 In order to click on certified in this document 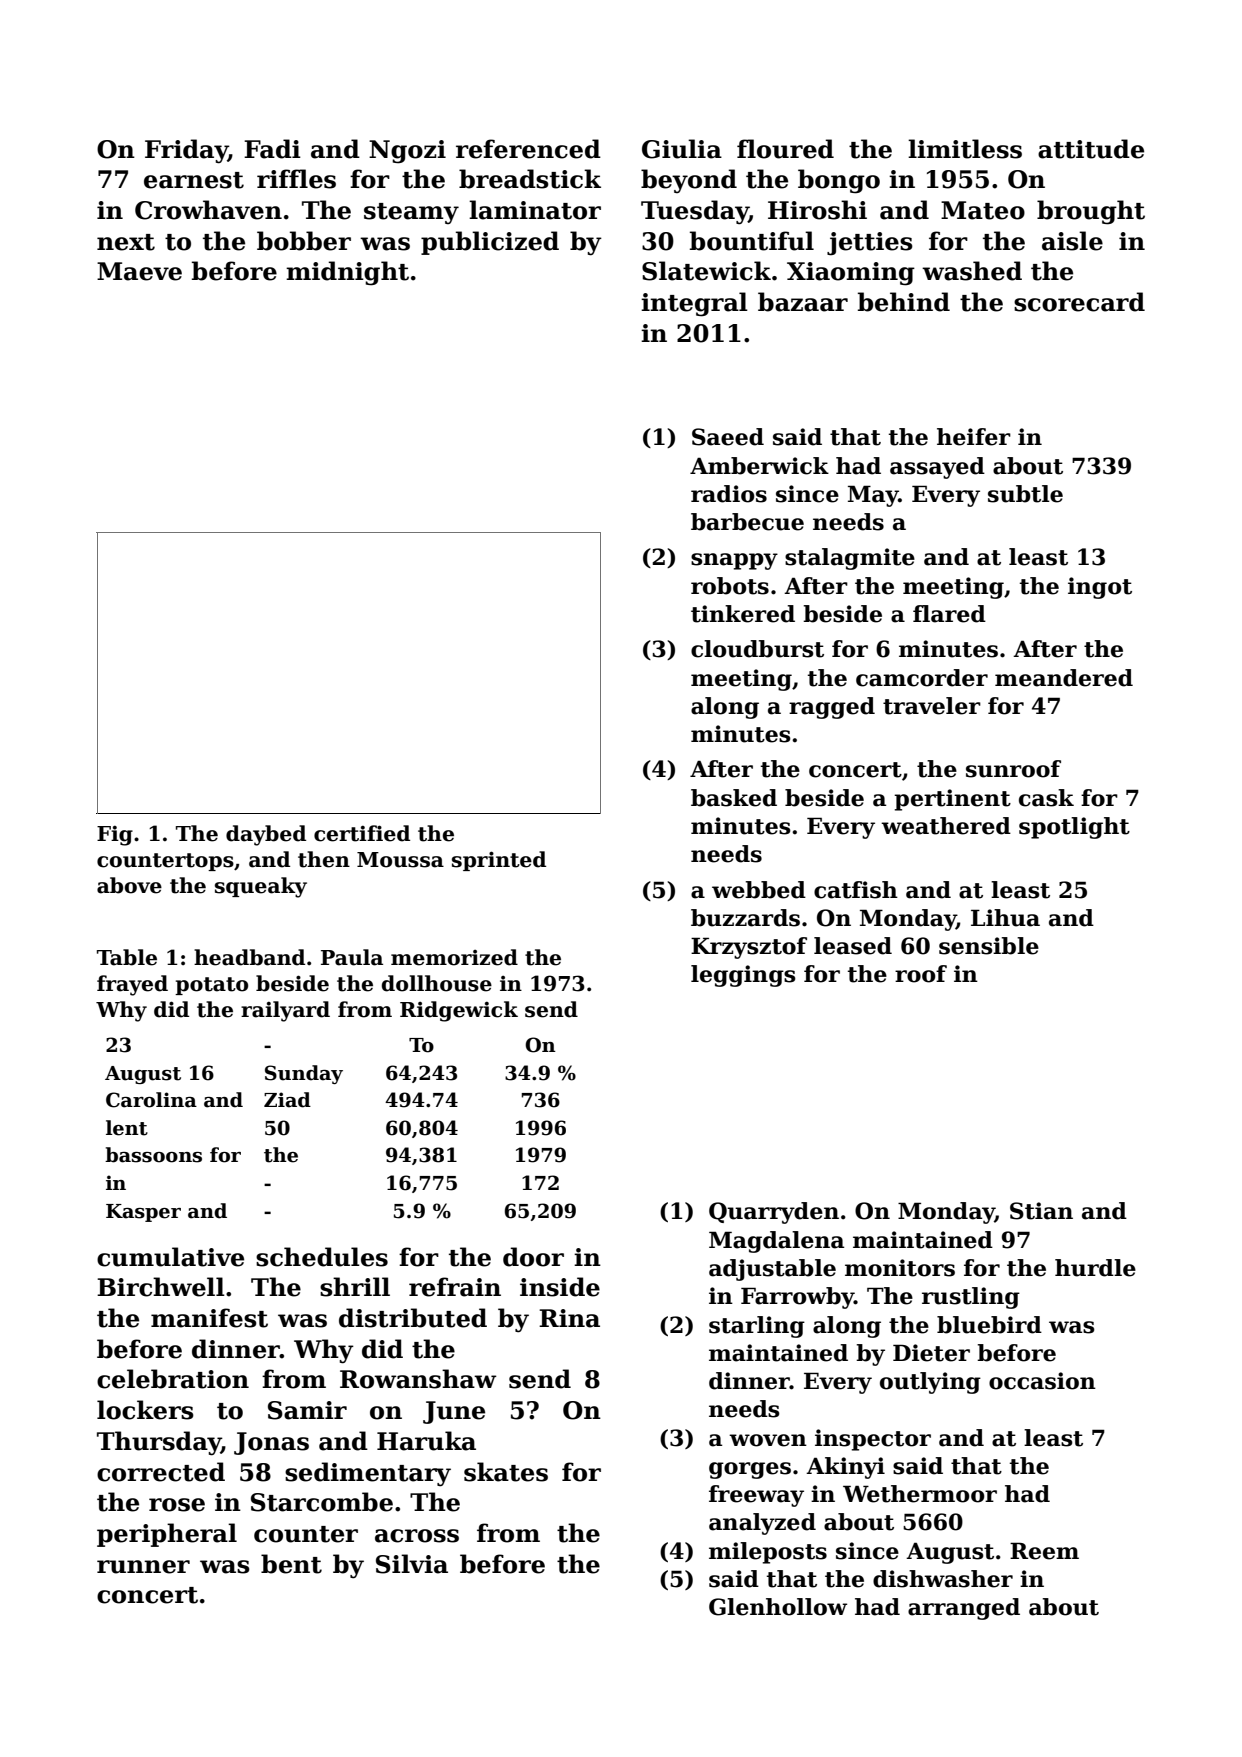, I will do `click(362, 833)`.
